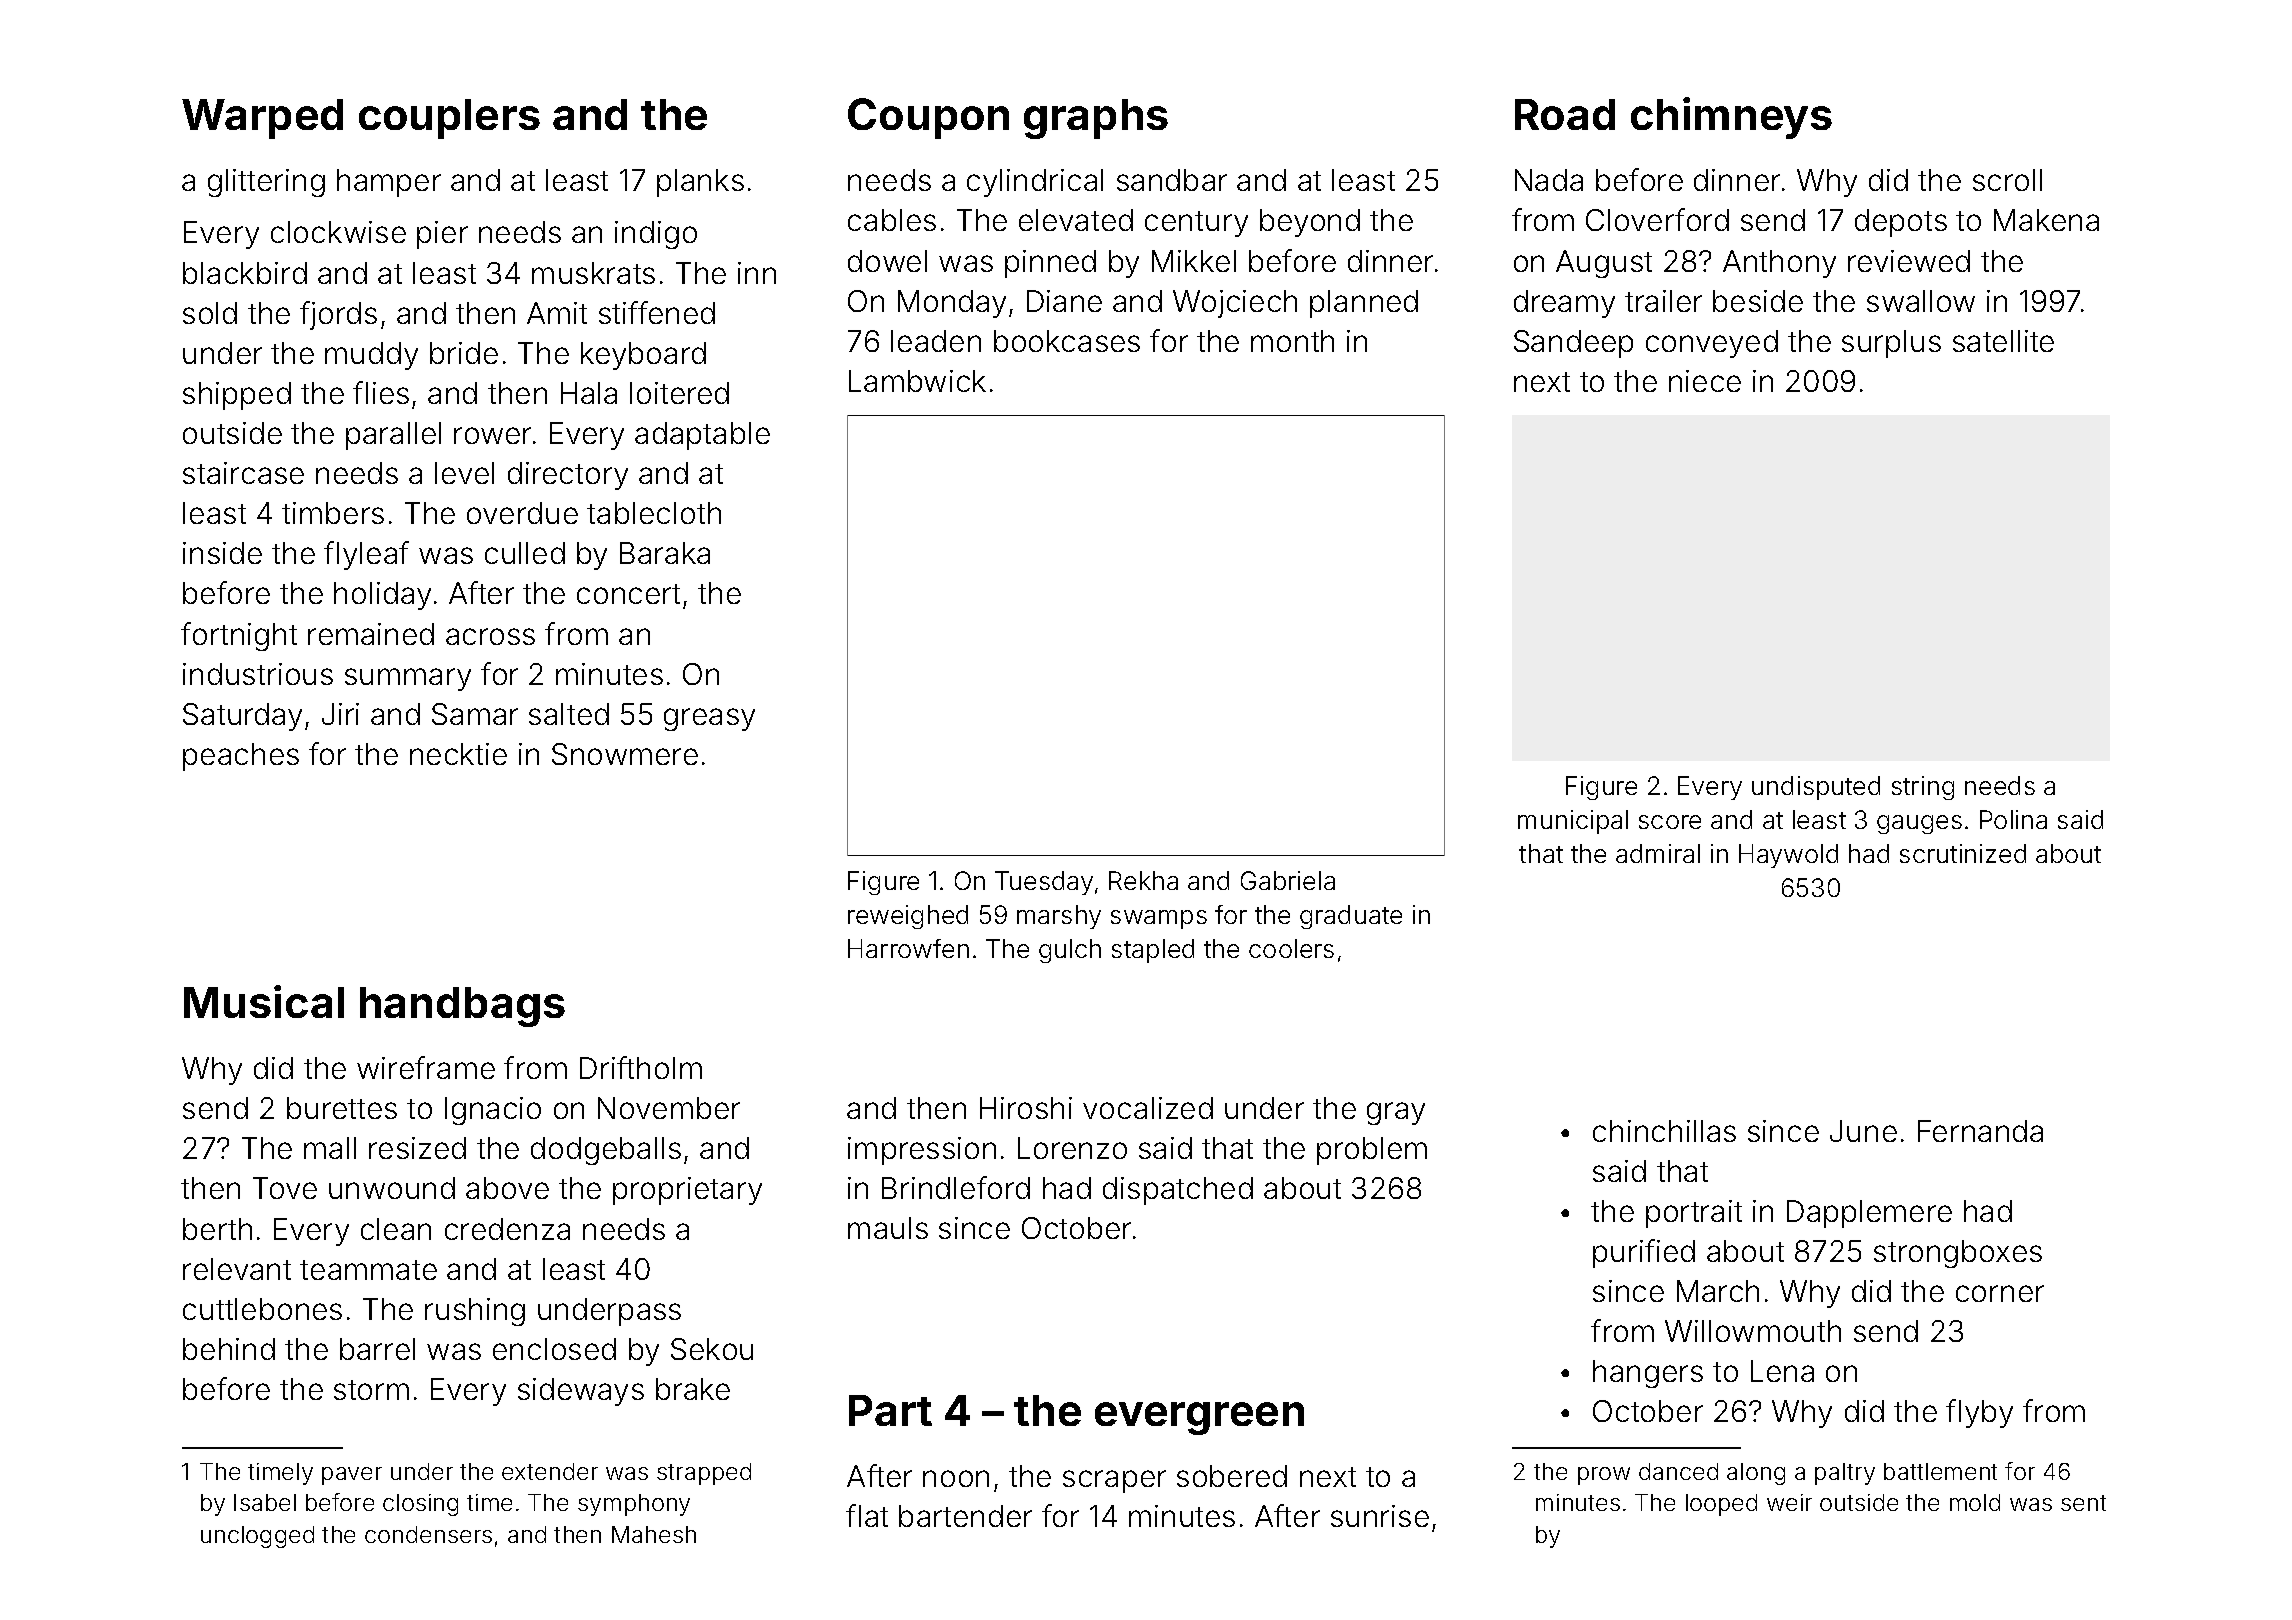  I want to click on Isabel, so click(265, 1502).
